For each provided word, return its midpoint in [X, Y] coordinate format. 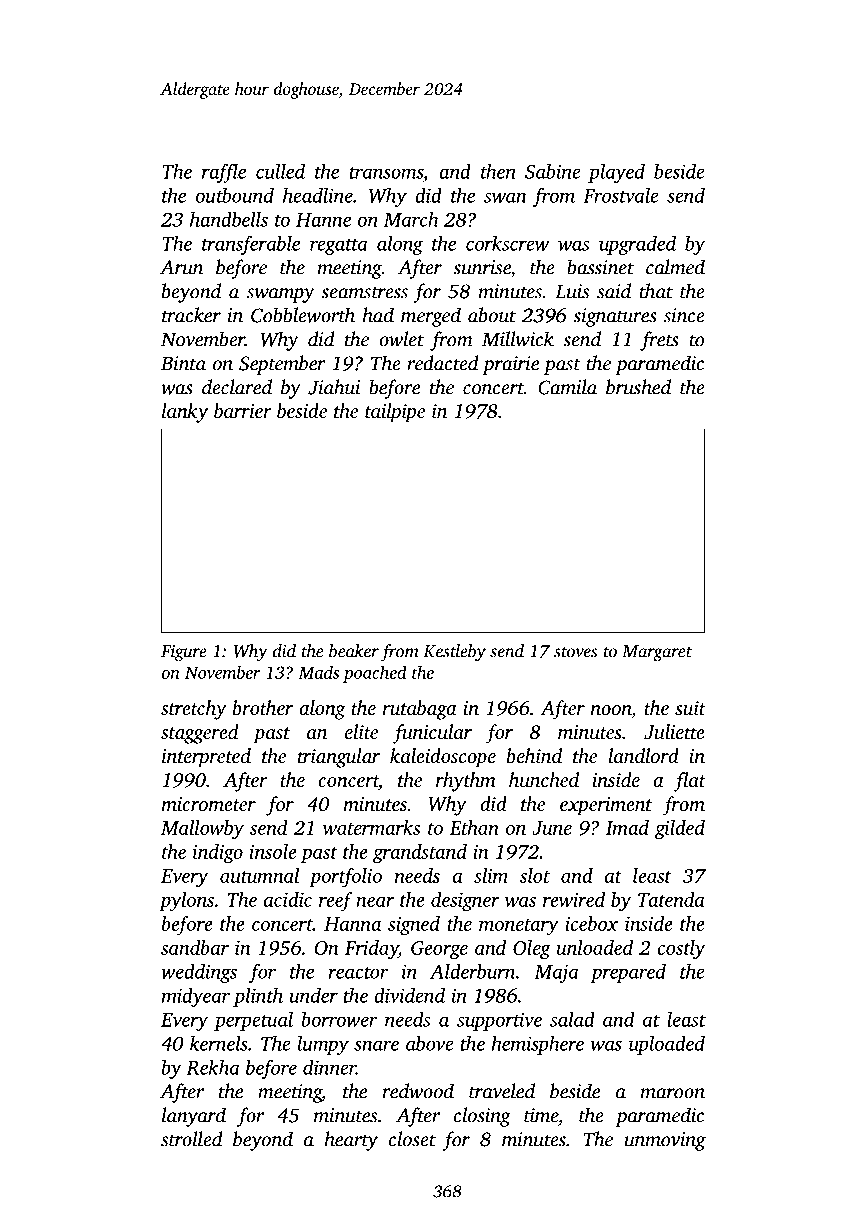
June [552, 828]
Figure [184, 653]
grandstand [420, 854]
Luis [572, 291]
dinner [329, 1067]
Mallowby [202, 830]
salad [572, 1019]
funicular [432, 734]
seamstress [364, 292]
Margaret [657, 653]
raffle [224, 173]
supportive [499, 1021]
